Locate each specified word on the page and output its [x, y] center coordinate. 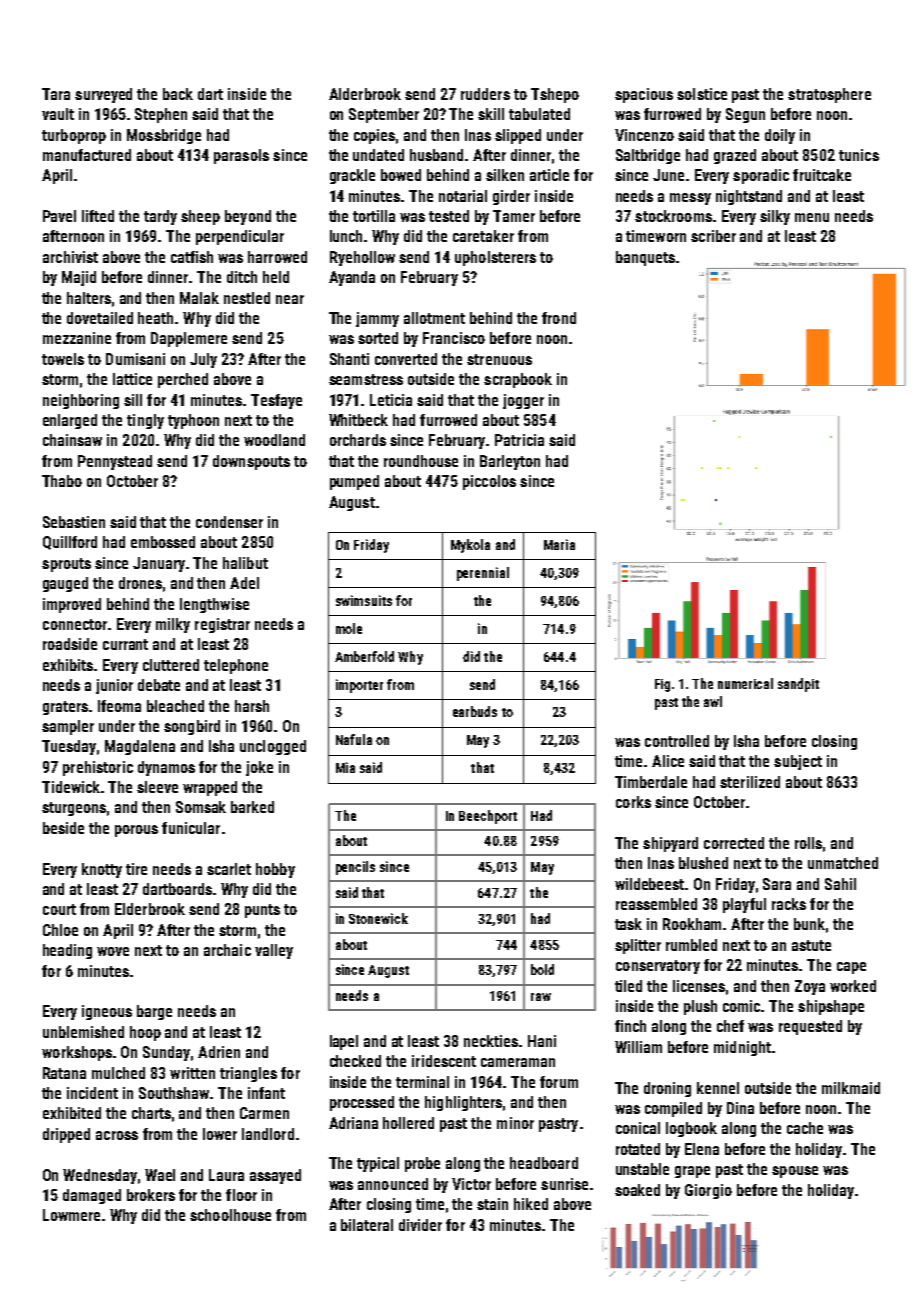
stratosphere [829, 95]
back [178, 94]
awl [713, 701]
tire [136, 869]
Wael [160, 1175]
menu [812, 217]
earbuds [475, 711]
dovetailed [100, 318]
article [549, 175]
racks [789, 904]
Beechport [488, 817]
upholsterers [495, 258]
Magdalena [140, 747]
